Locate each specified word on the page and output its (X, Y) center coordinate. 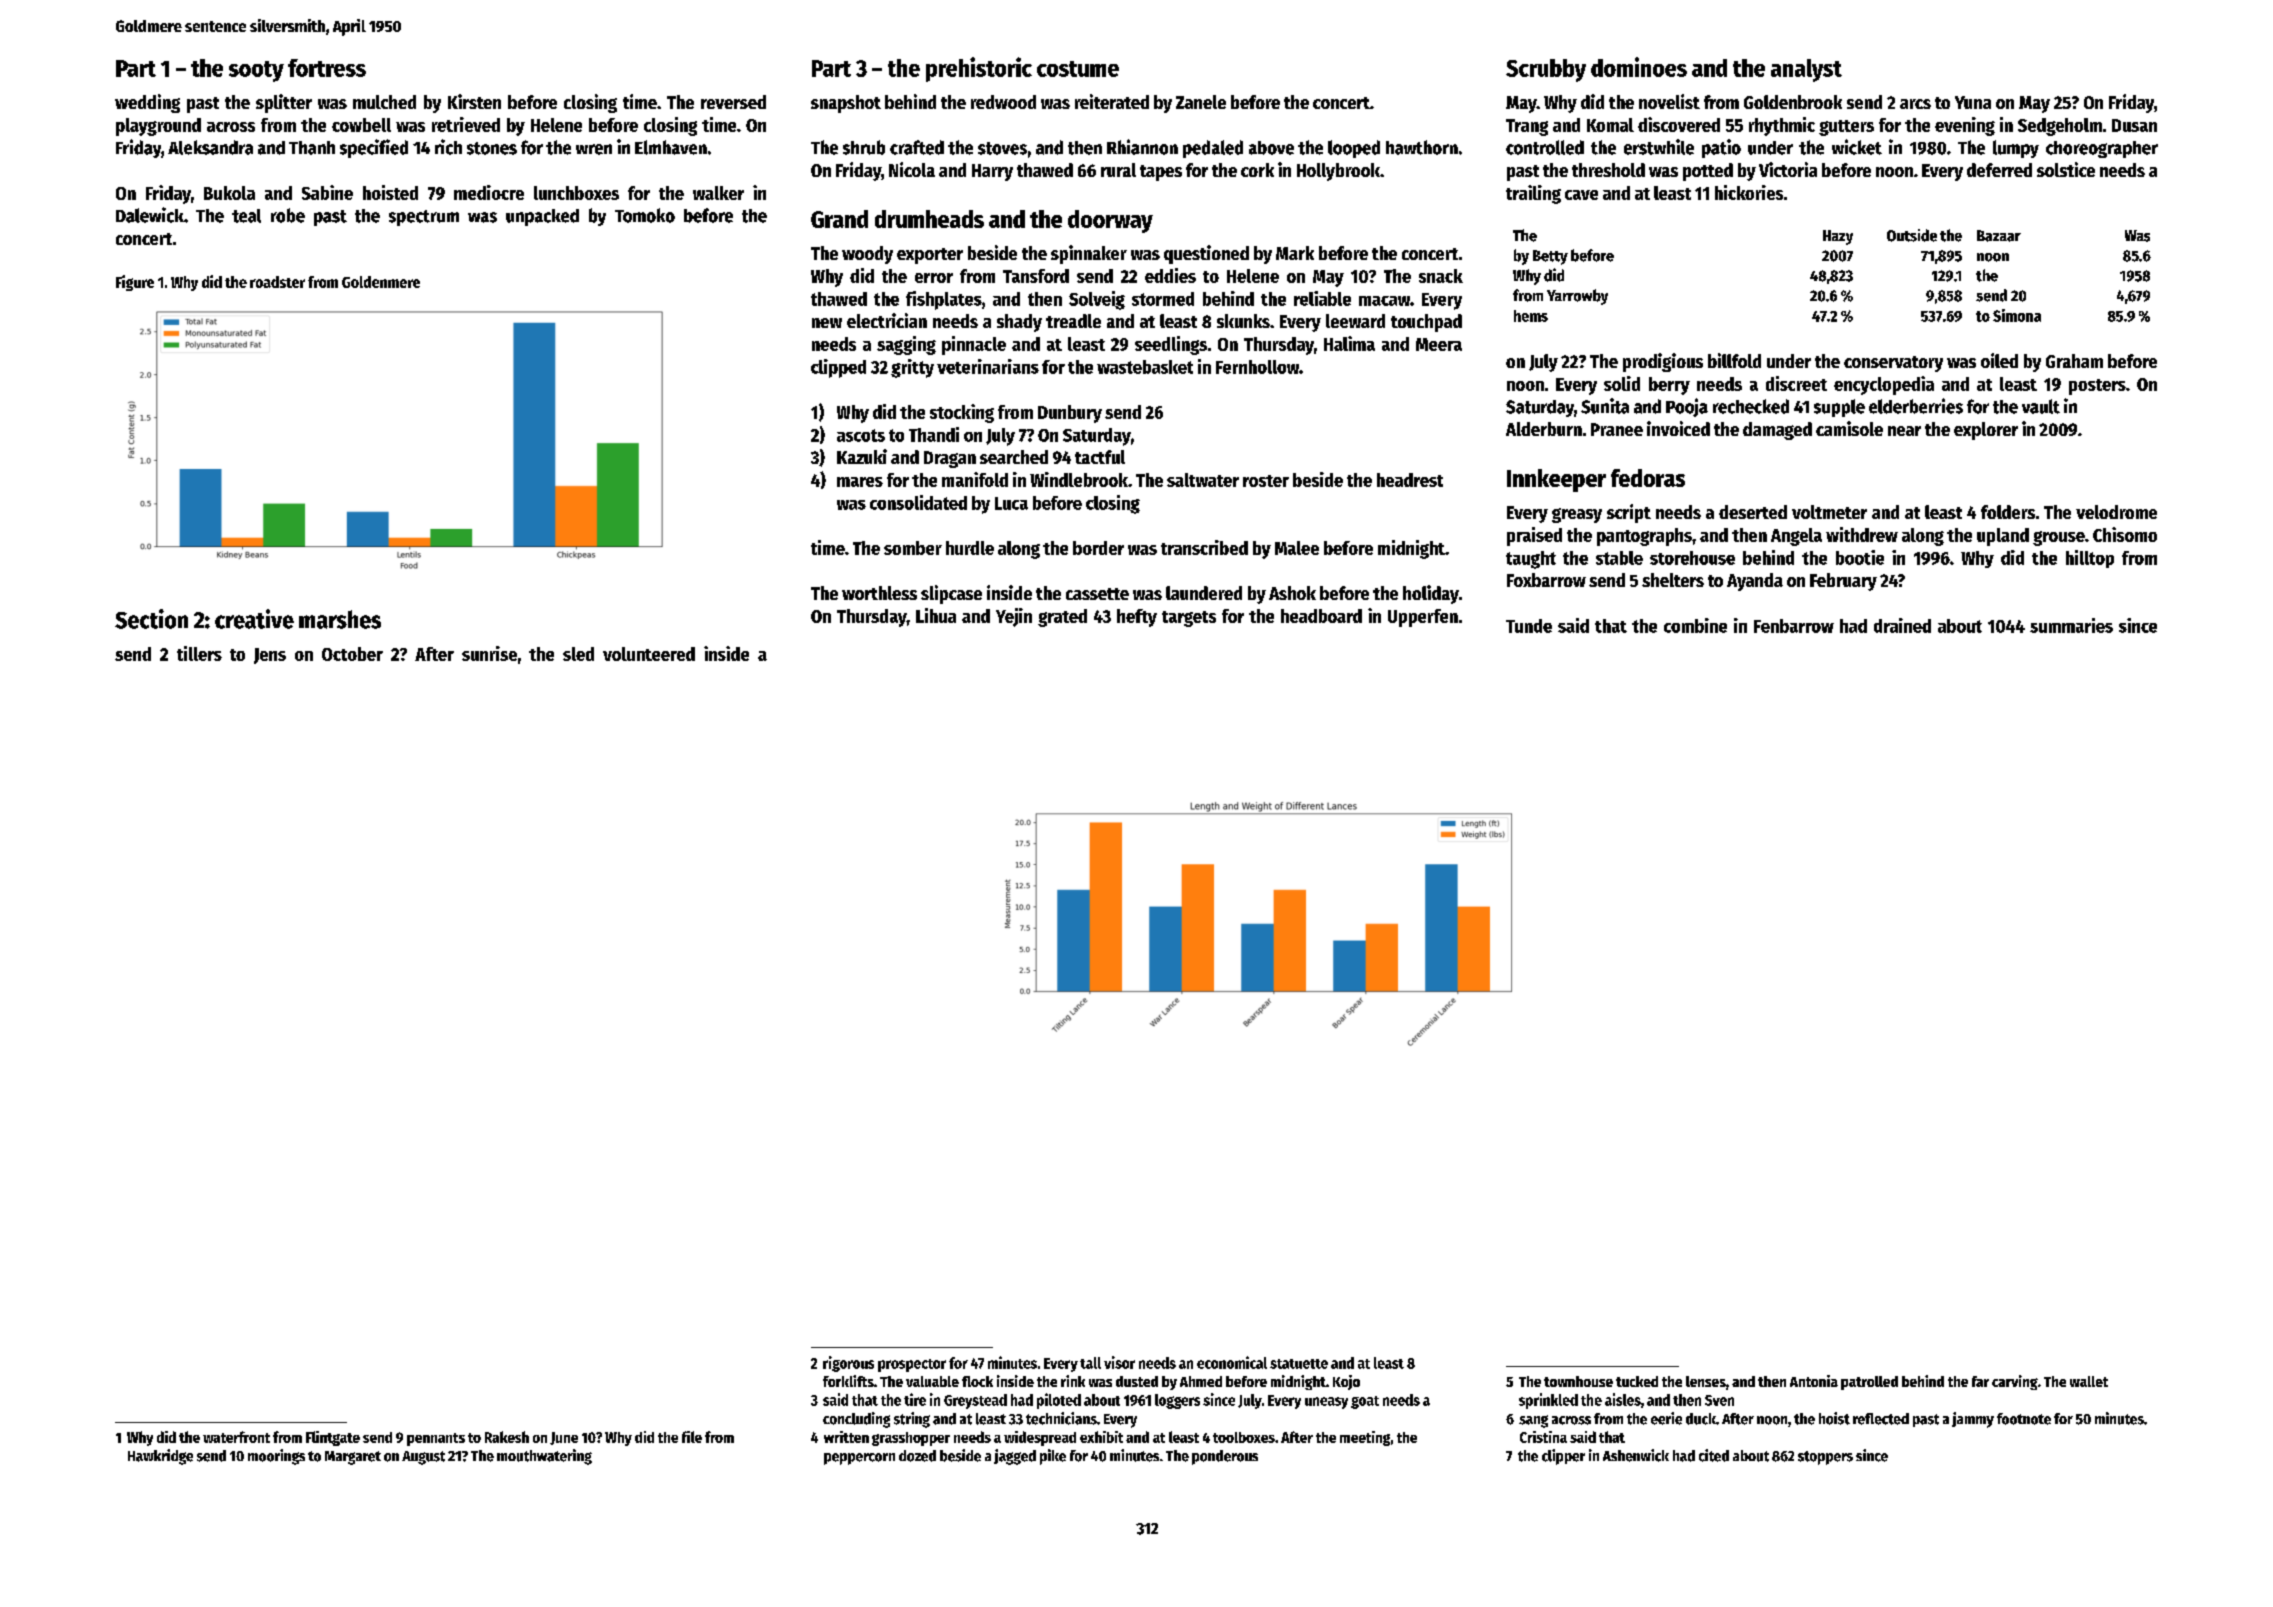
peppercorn (859, 1459)
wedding (147, 103)
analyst (1806, 70)
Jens (270, 656)
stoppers (1825, 1458)
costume (1078, 69)
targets (1189, 619)
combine (1695, 625)
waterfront (236, 1437)
